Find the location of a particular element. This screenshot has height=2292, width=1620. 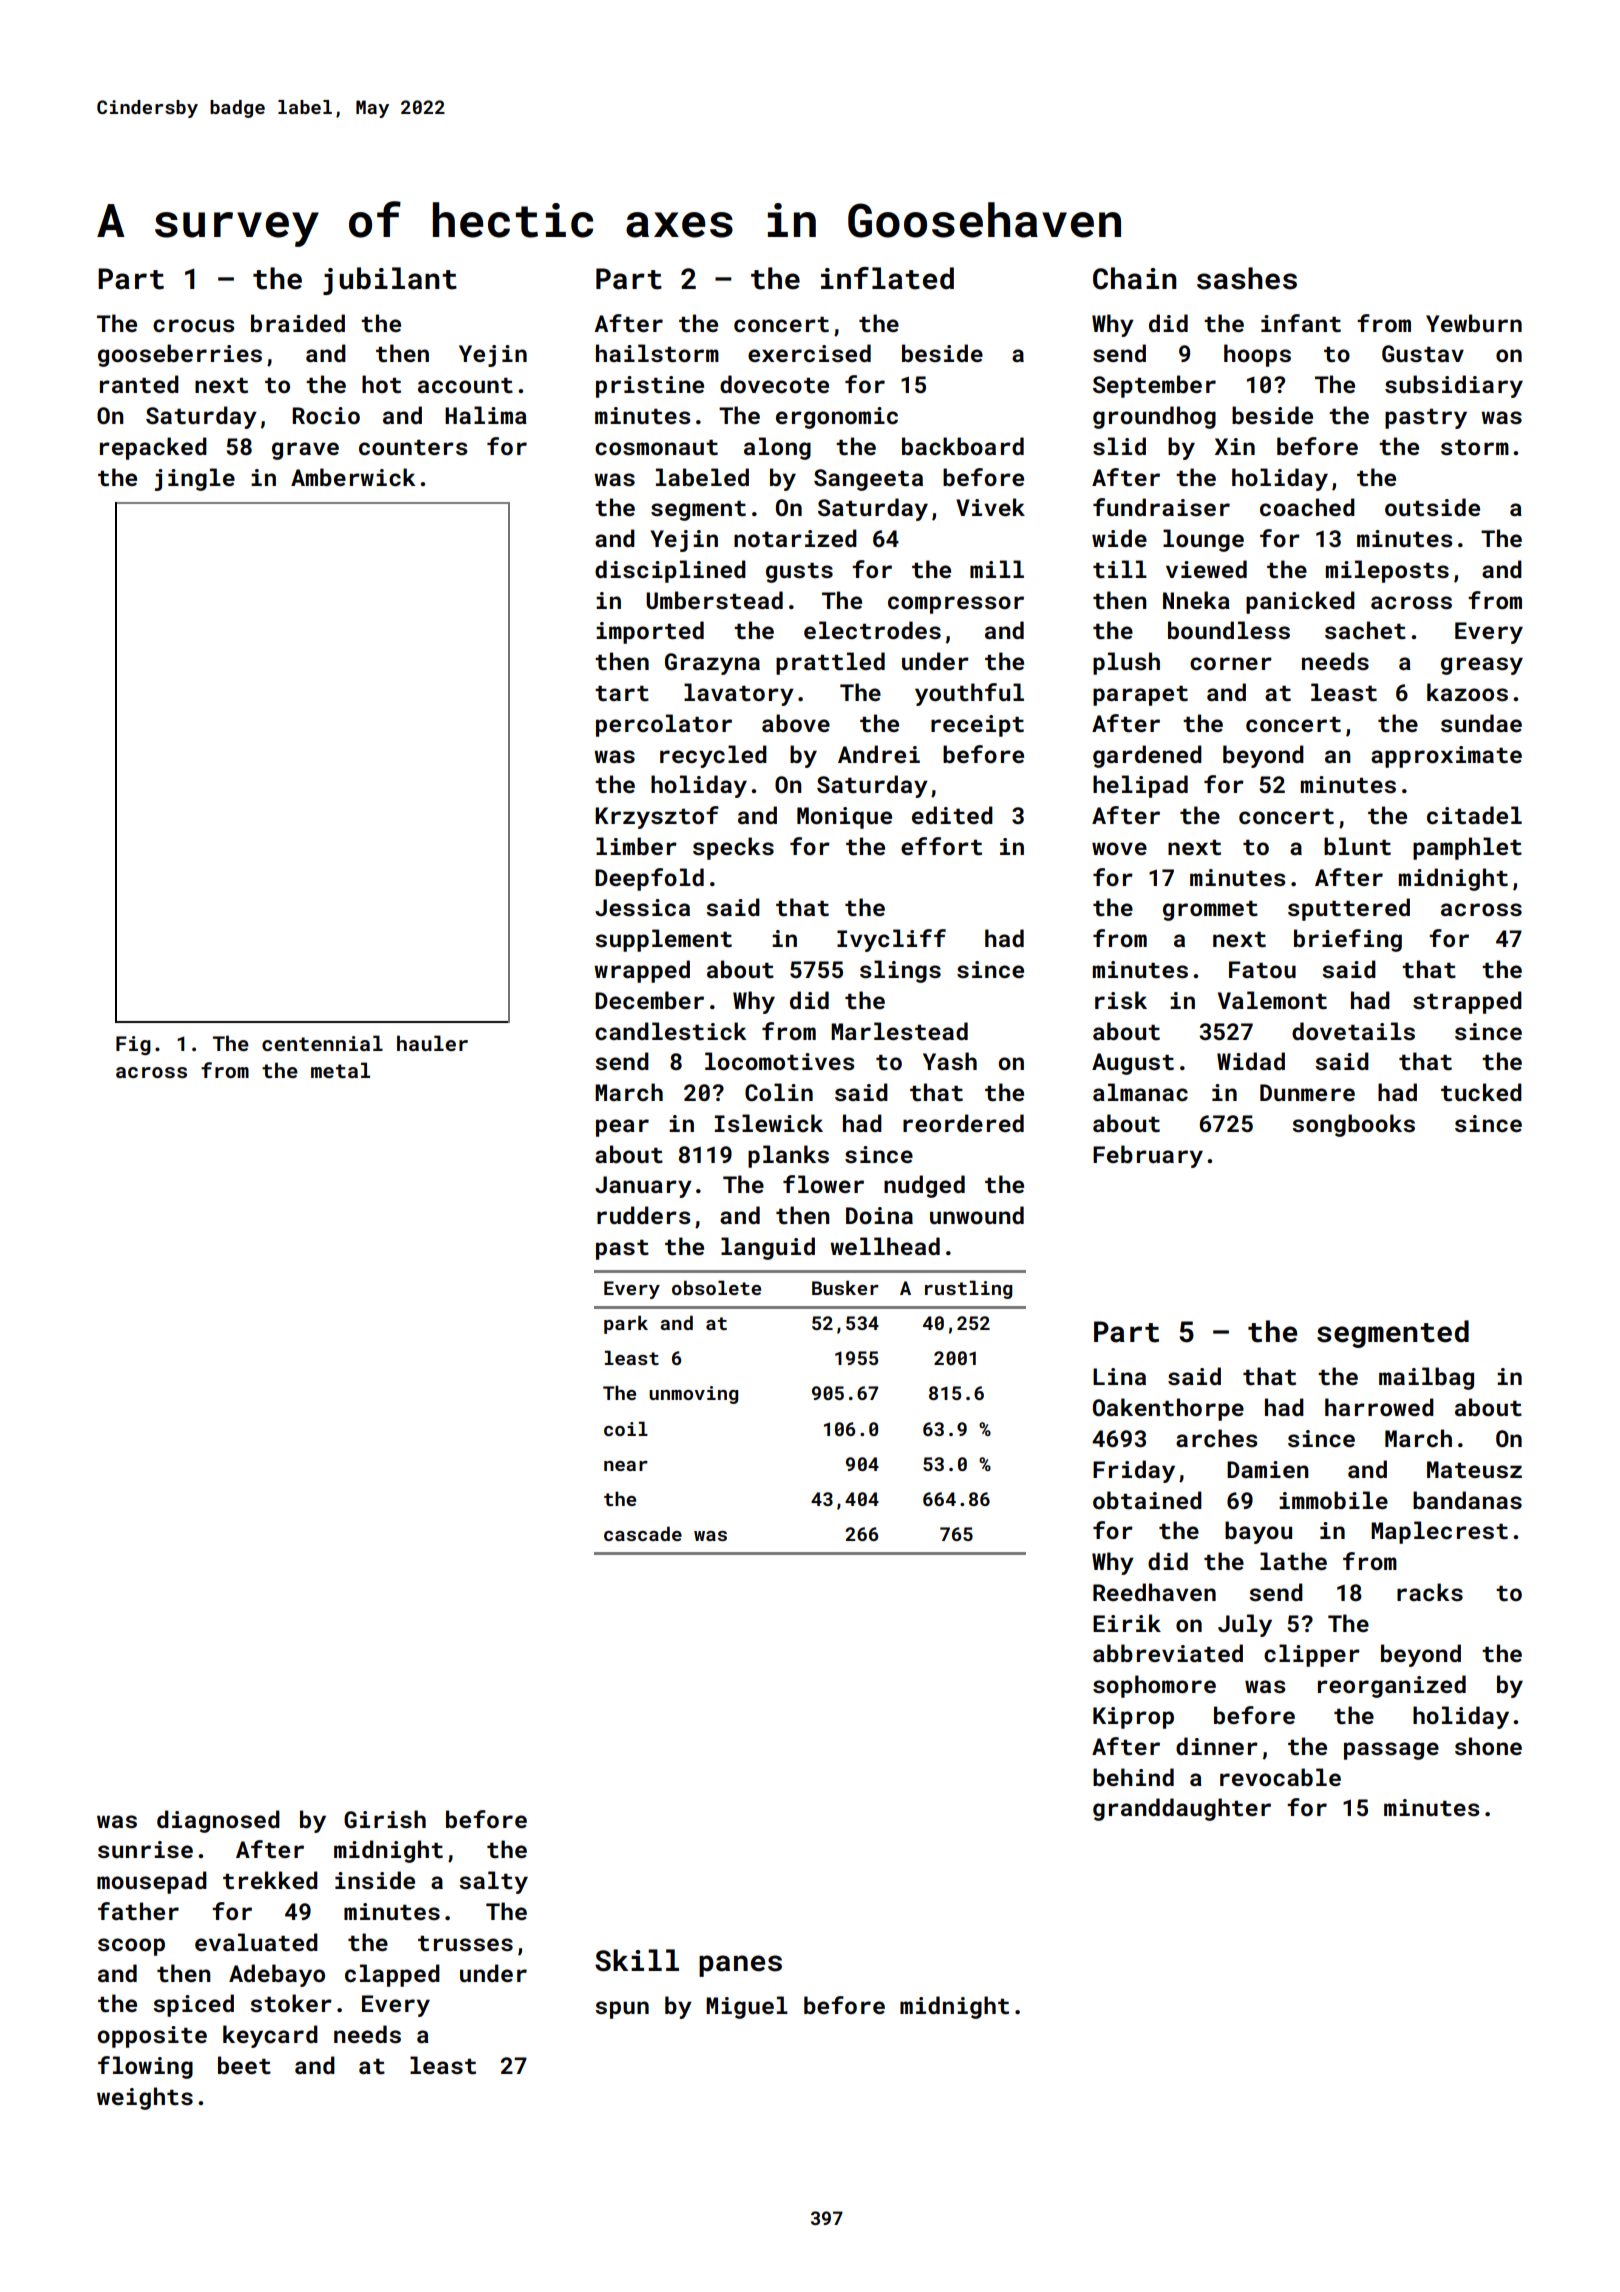

jubilant is located at coordinates (390, 281).
